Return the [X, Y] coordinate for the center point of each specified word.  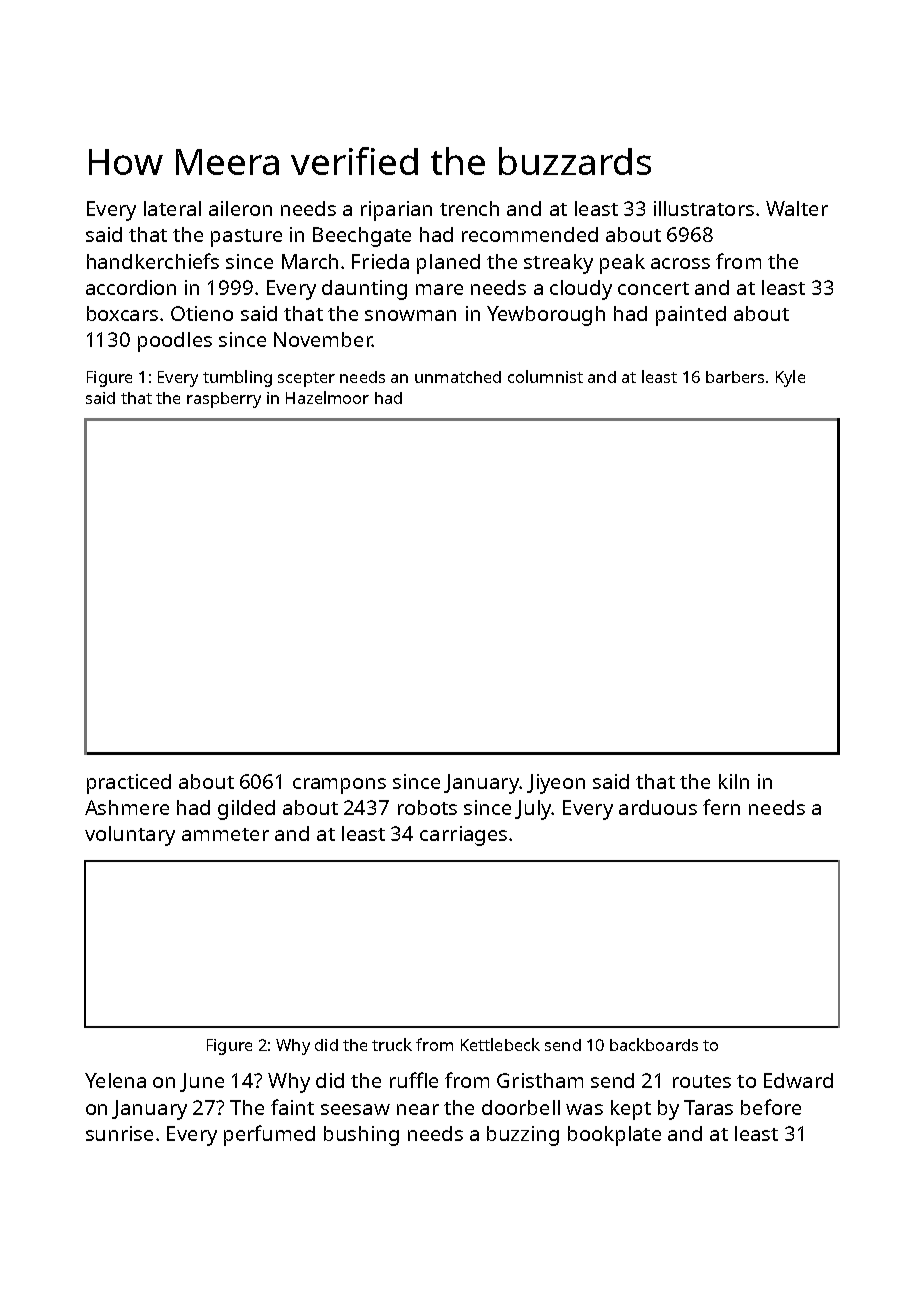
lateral [172, 208]
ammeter [225, 834]
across [680, 263]
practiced [129, 784]
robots [427, 807]
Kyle [790, 378]
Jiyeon [556, 784]
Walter [797, 208]
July [533, 810]
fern [721, 807]
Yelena [115, 1080]
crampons [339, 786]
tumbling [237, 378]
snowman [410, 315]
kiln [734, 781]
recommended [530, 234]
